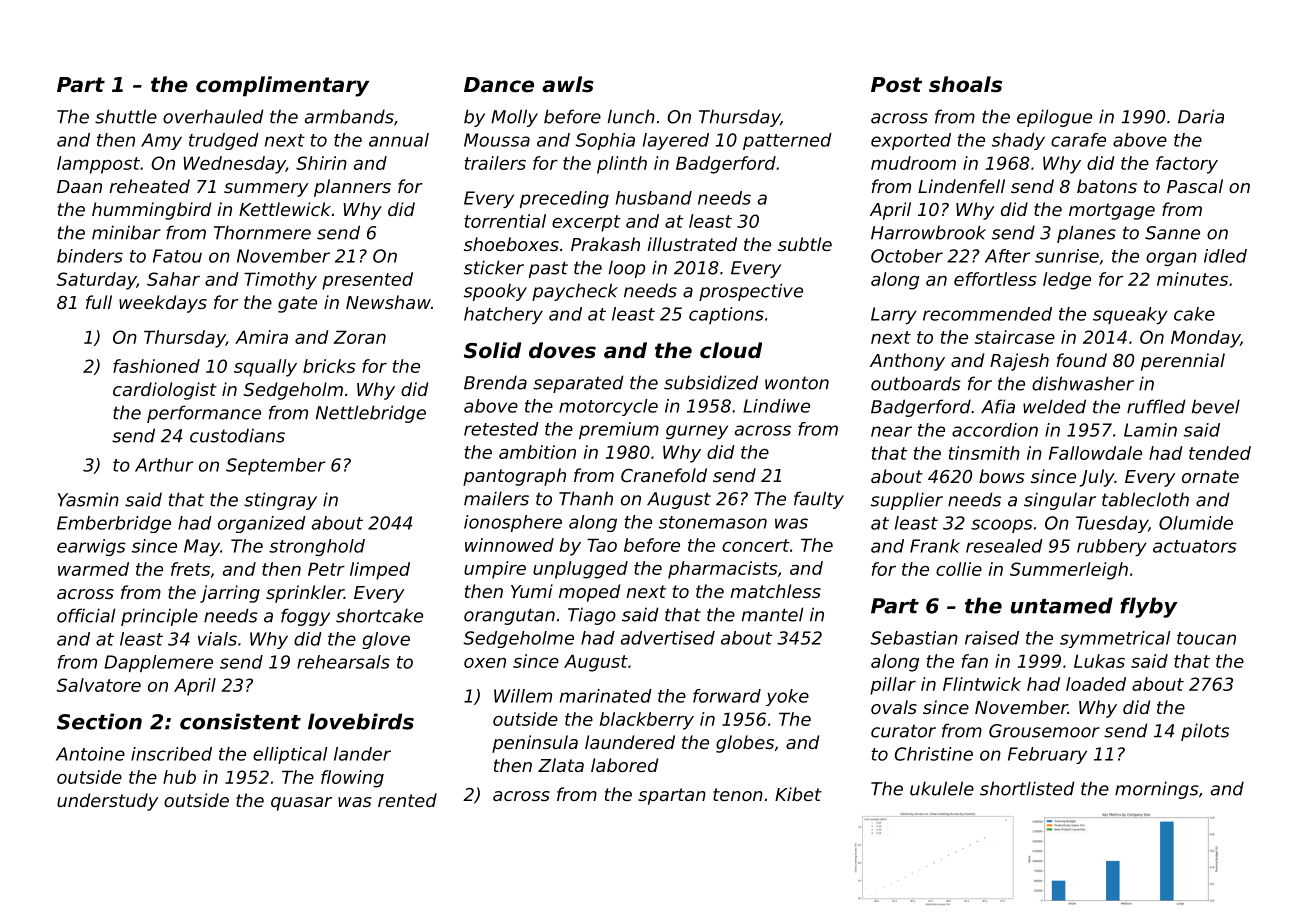 Image resolution: width=1308 pixels, height=924 pixels. What do you see at coordinates (1060, 501) in the page?
I see `singular` at bounding box center [1060, 501].
